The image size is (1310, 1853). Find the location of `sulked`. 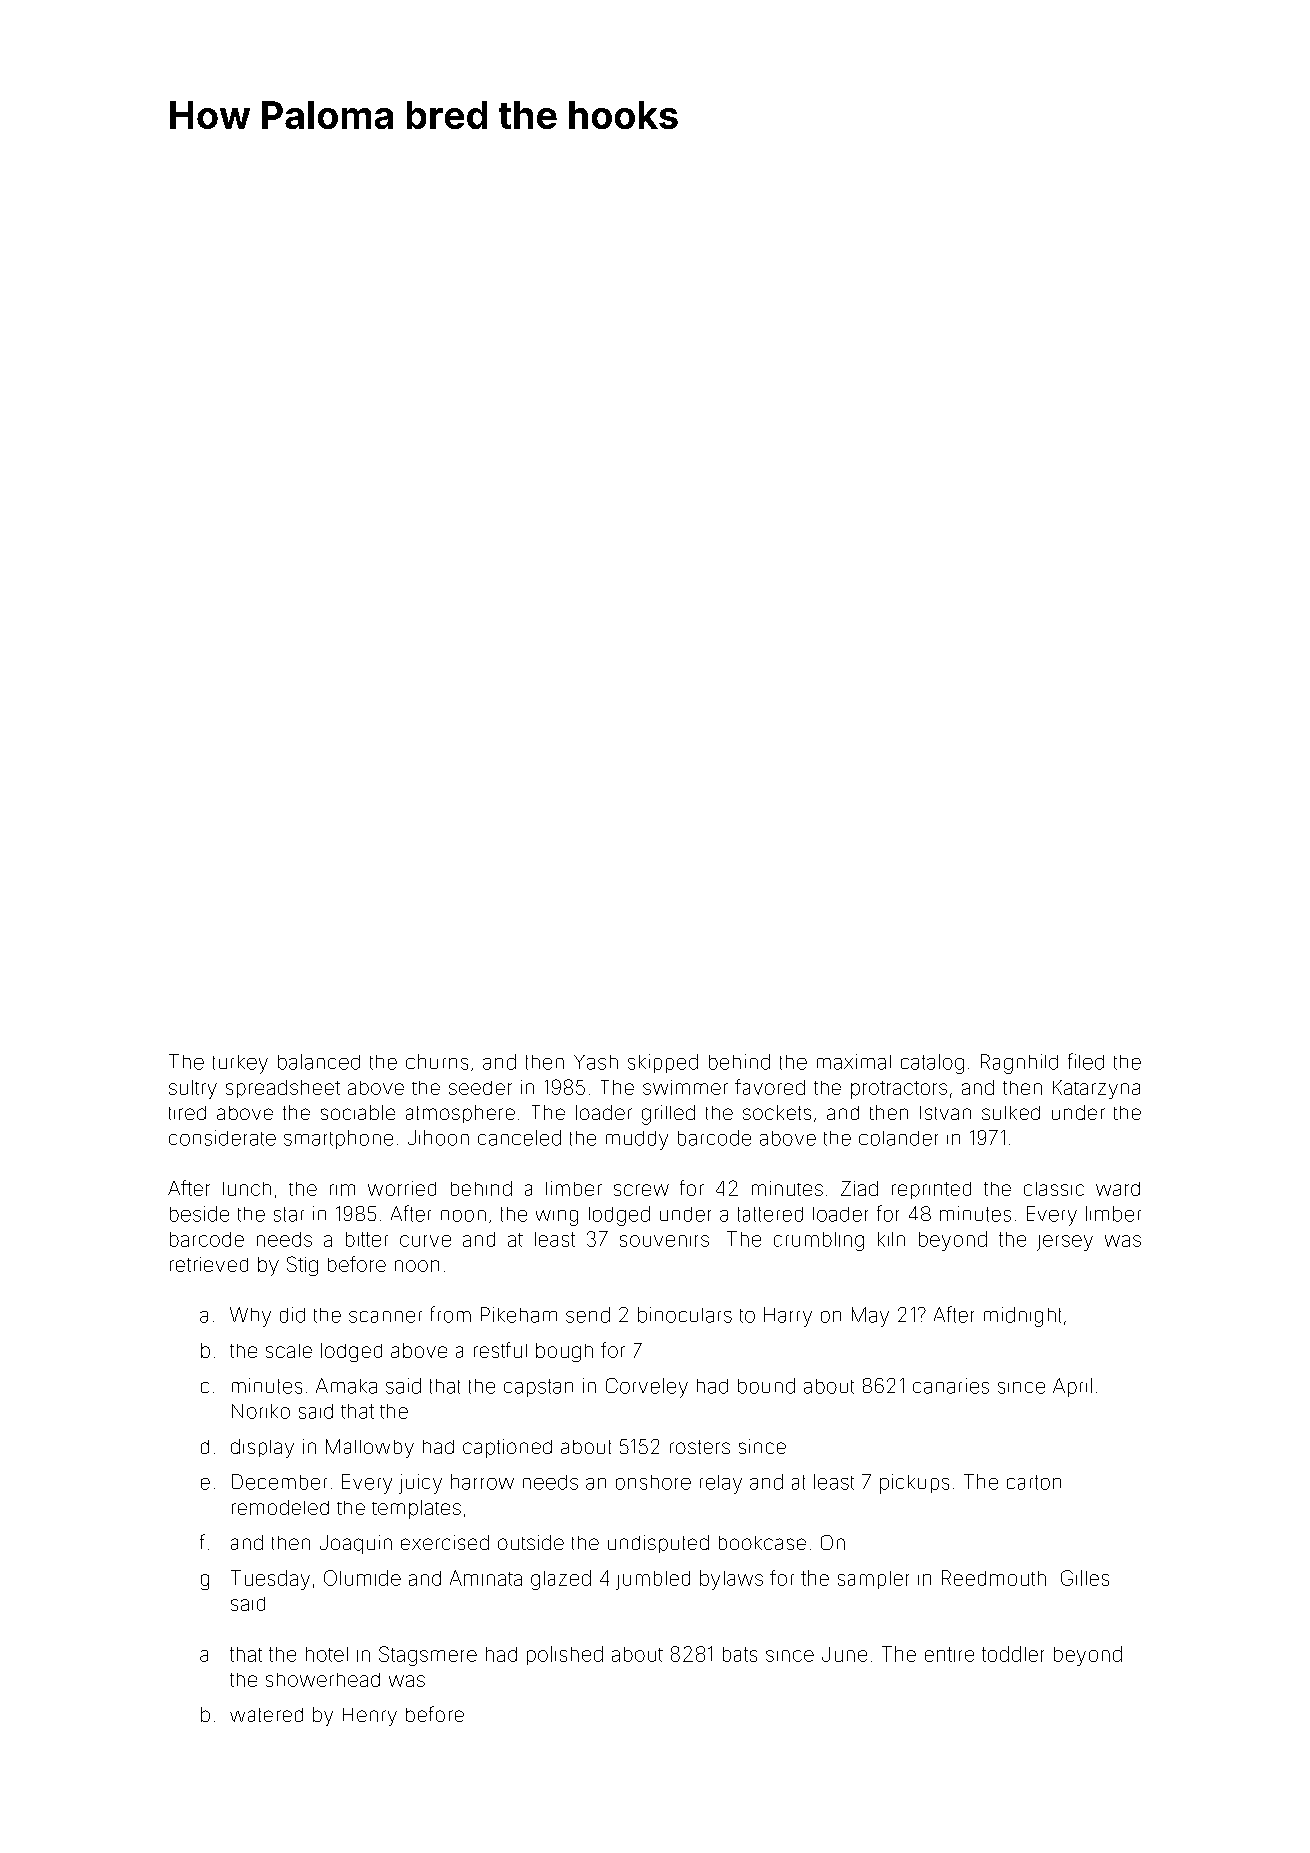

sulked is located at coordinates (1011, 1113).
